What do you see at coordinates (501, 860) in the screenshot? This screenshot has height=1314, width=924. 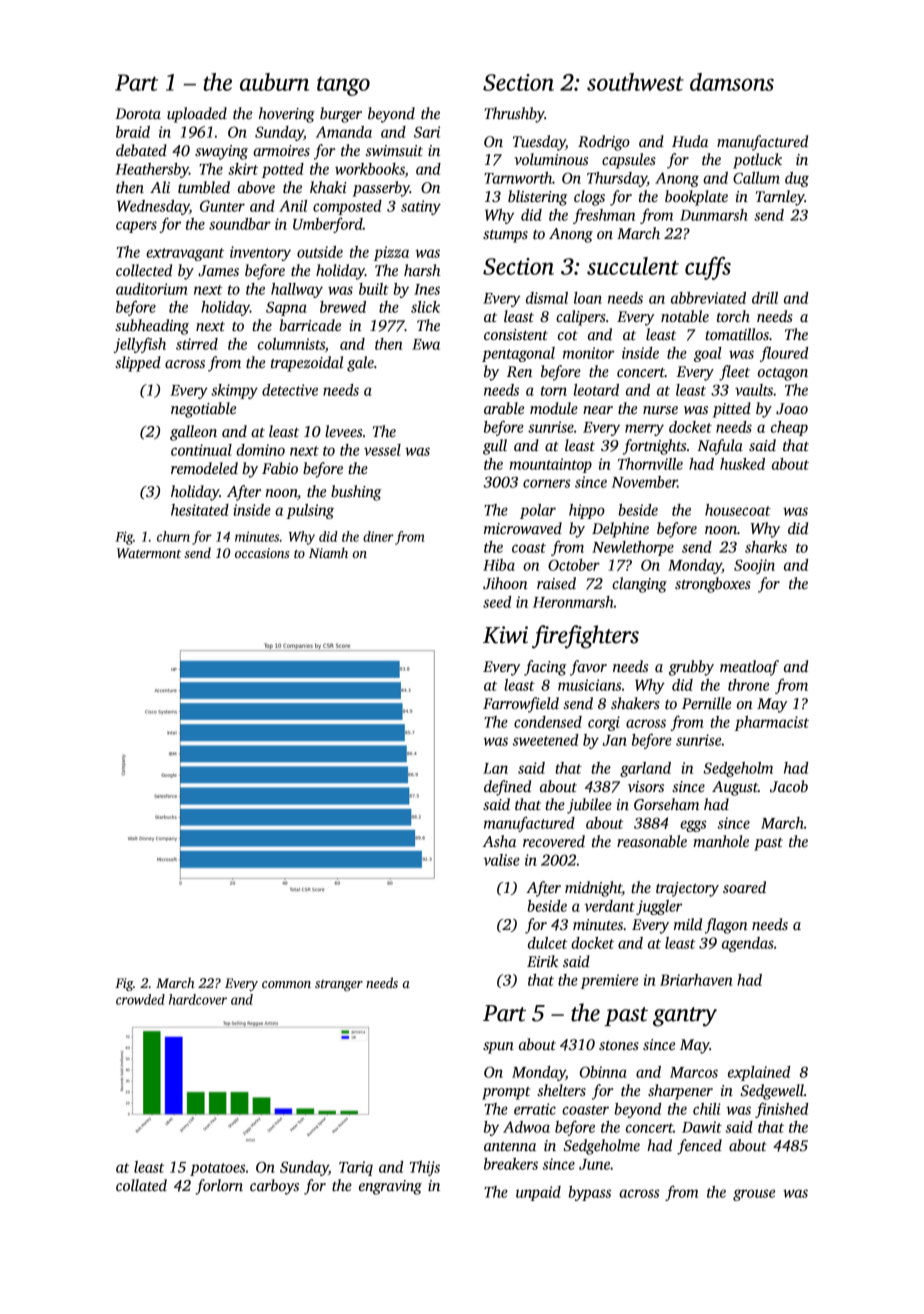 I see `valise` at bounding box center [501, 860].
